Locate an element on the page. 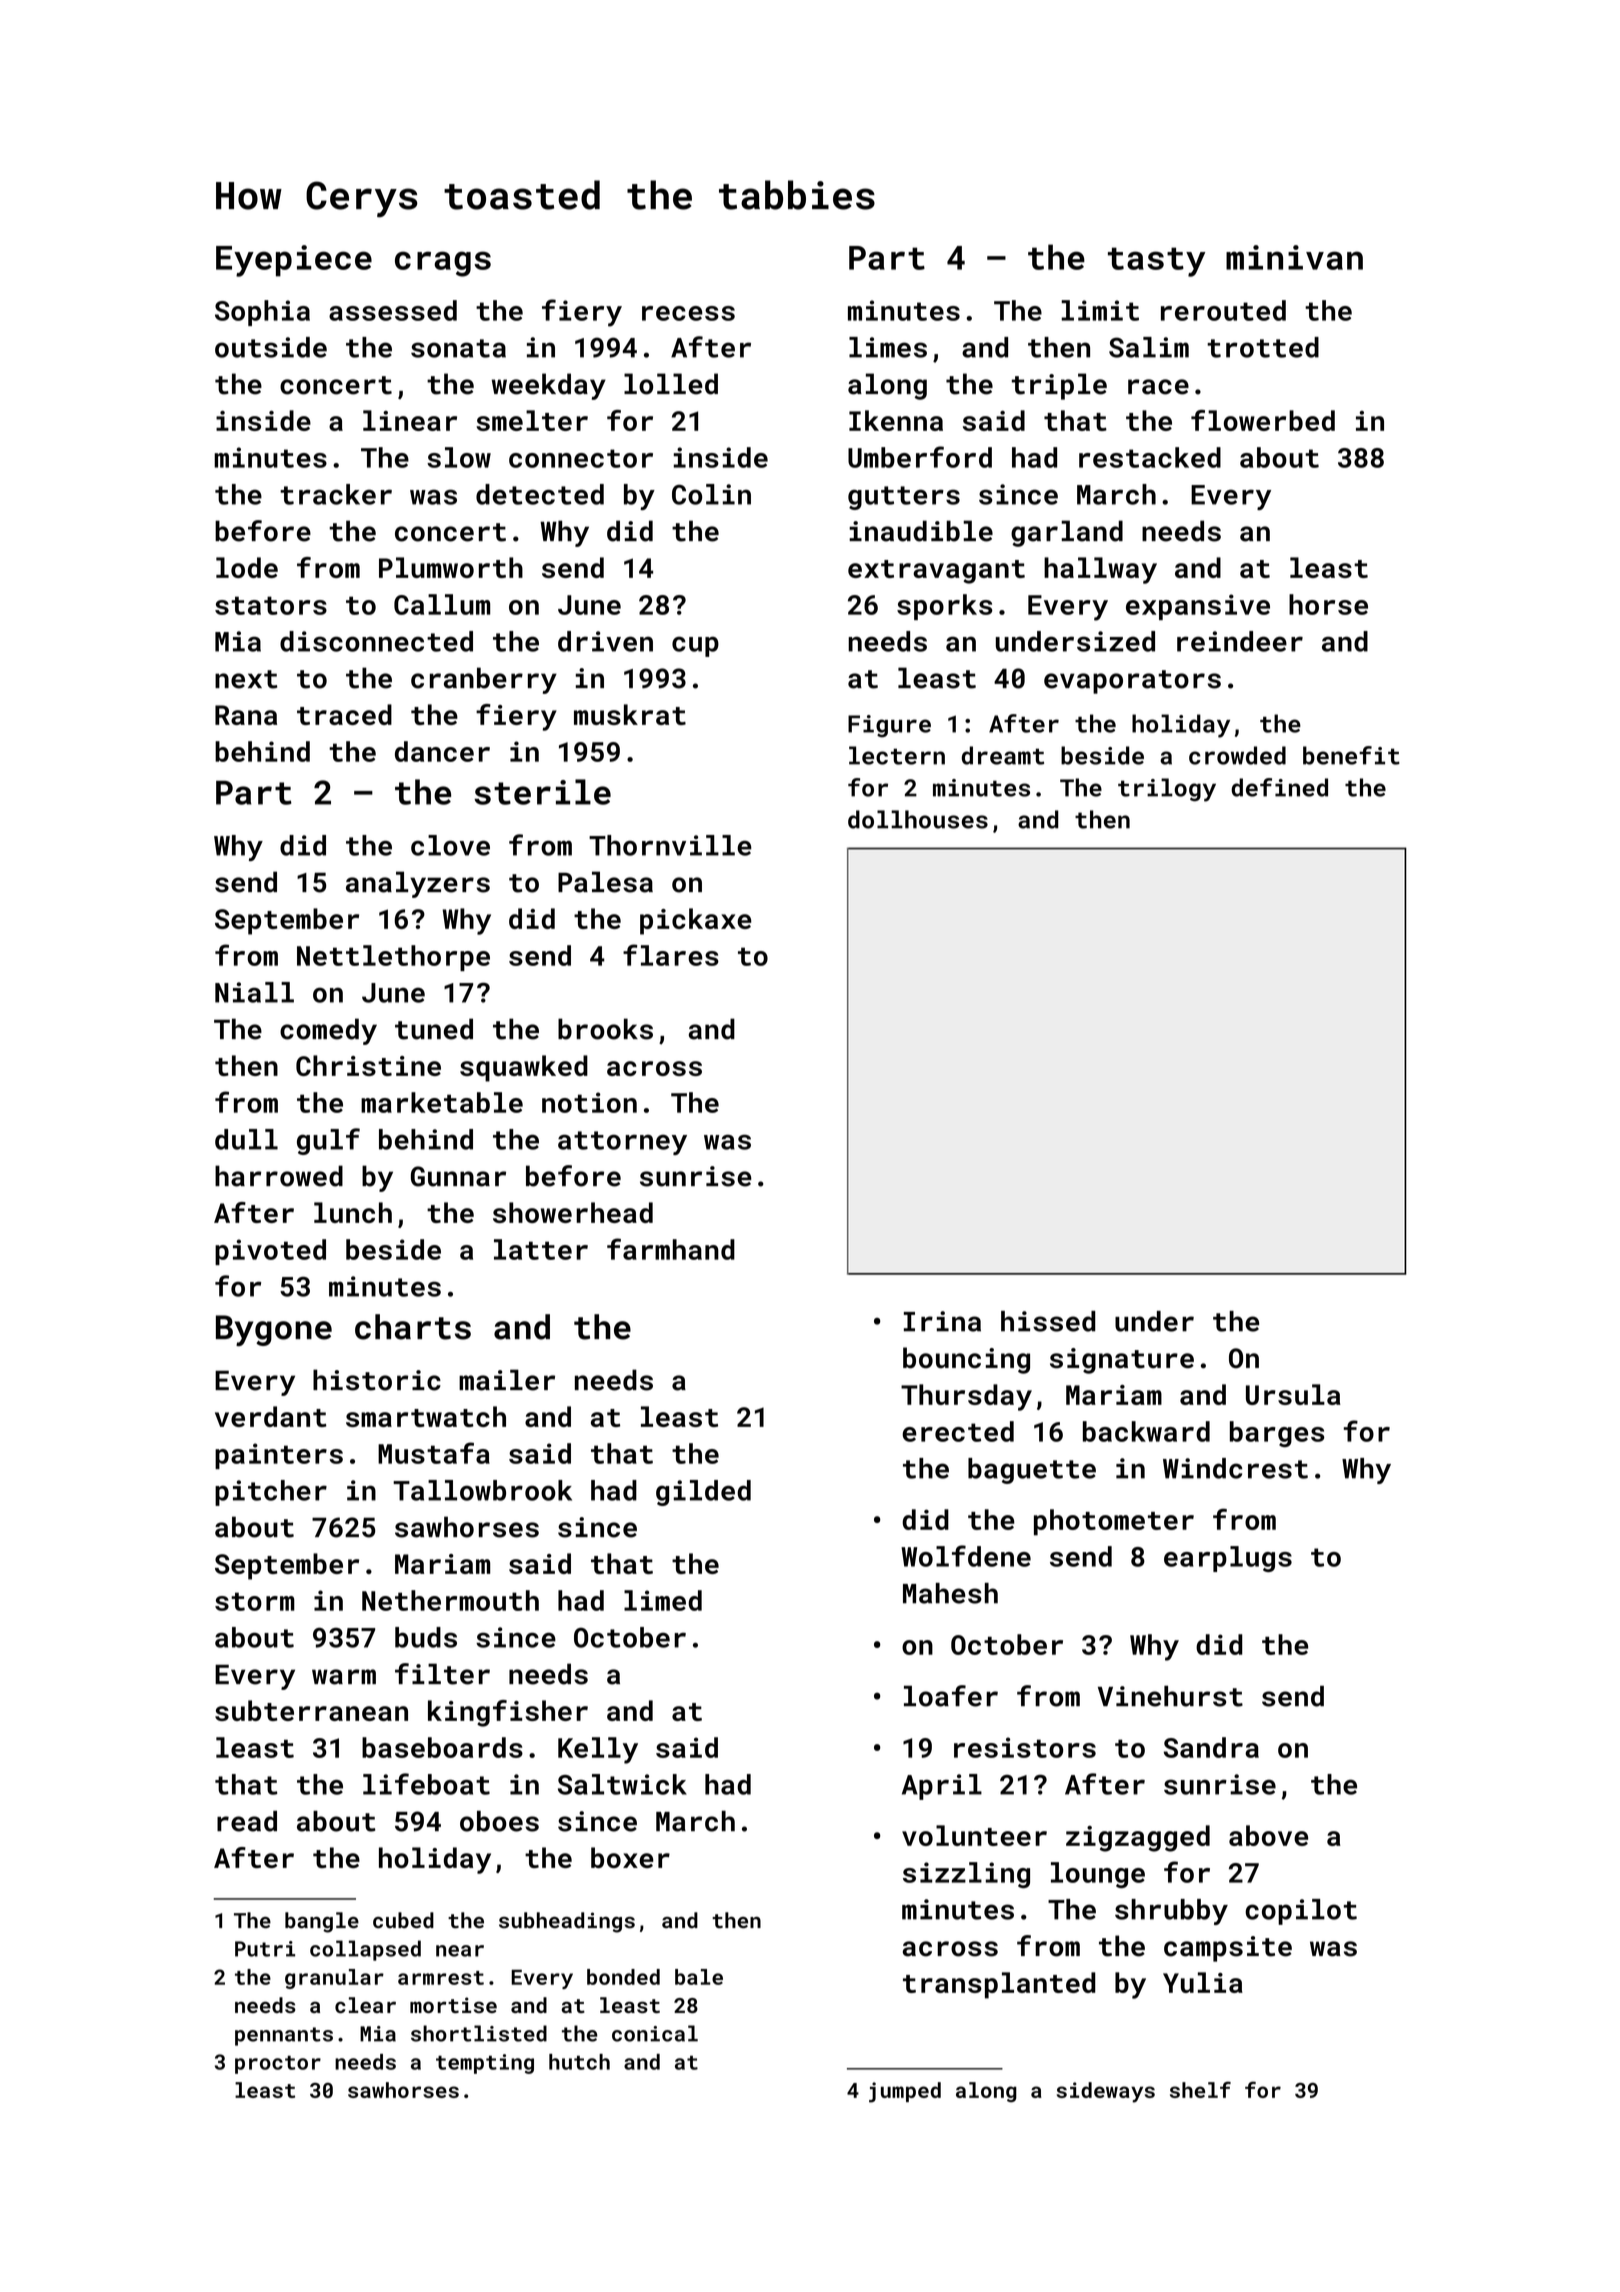 This document has width=1620, height=2292. Eyepiece is located at coordinates (294, 261).
